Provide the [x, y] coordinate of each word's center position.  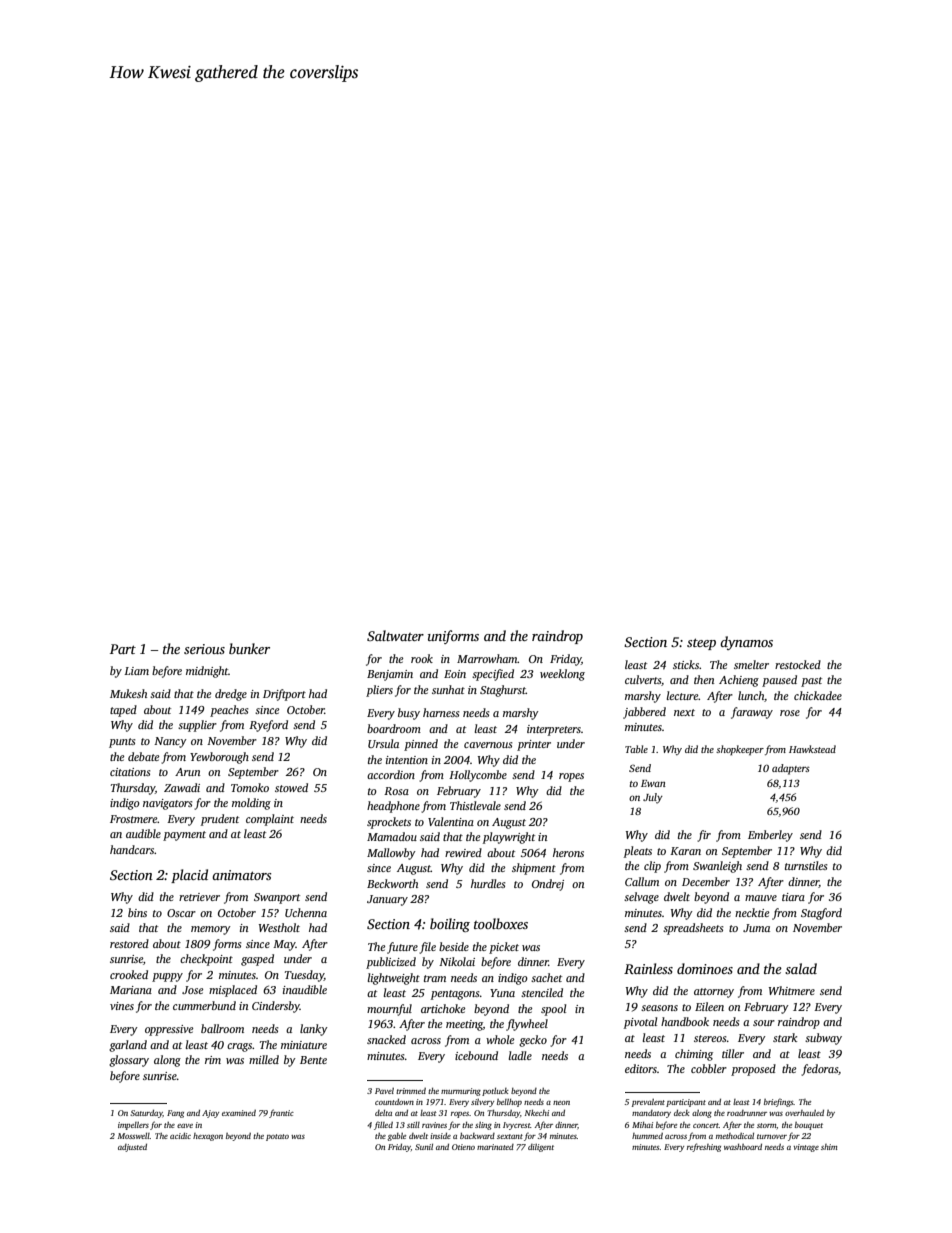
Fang [175, 1114]
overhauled [804, 1113]
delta [383, 1113]
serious [204, 649]
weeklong [562, 675]
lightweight [393, 979]
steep [701, 644]
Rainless [648, 968]
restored [129, 943]
